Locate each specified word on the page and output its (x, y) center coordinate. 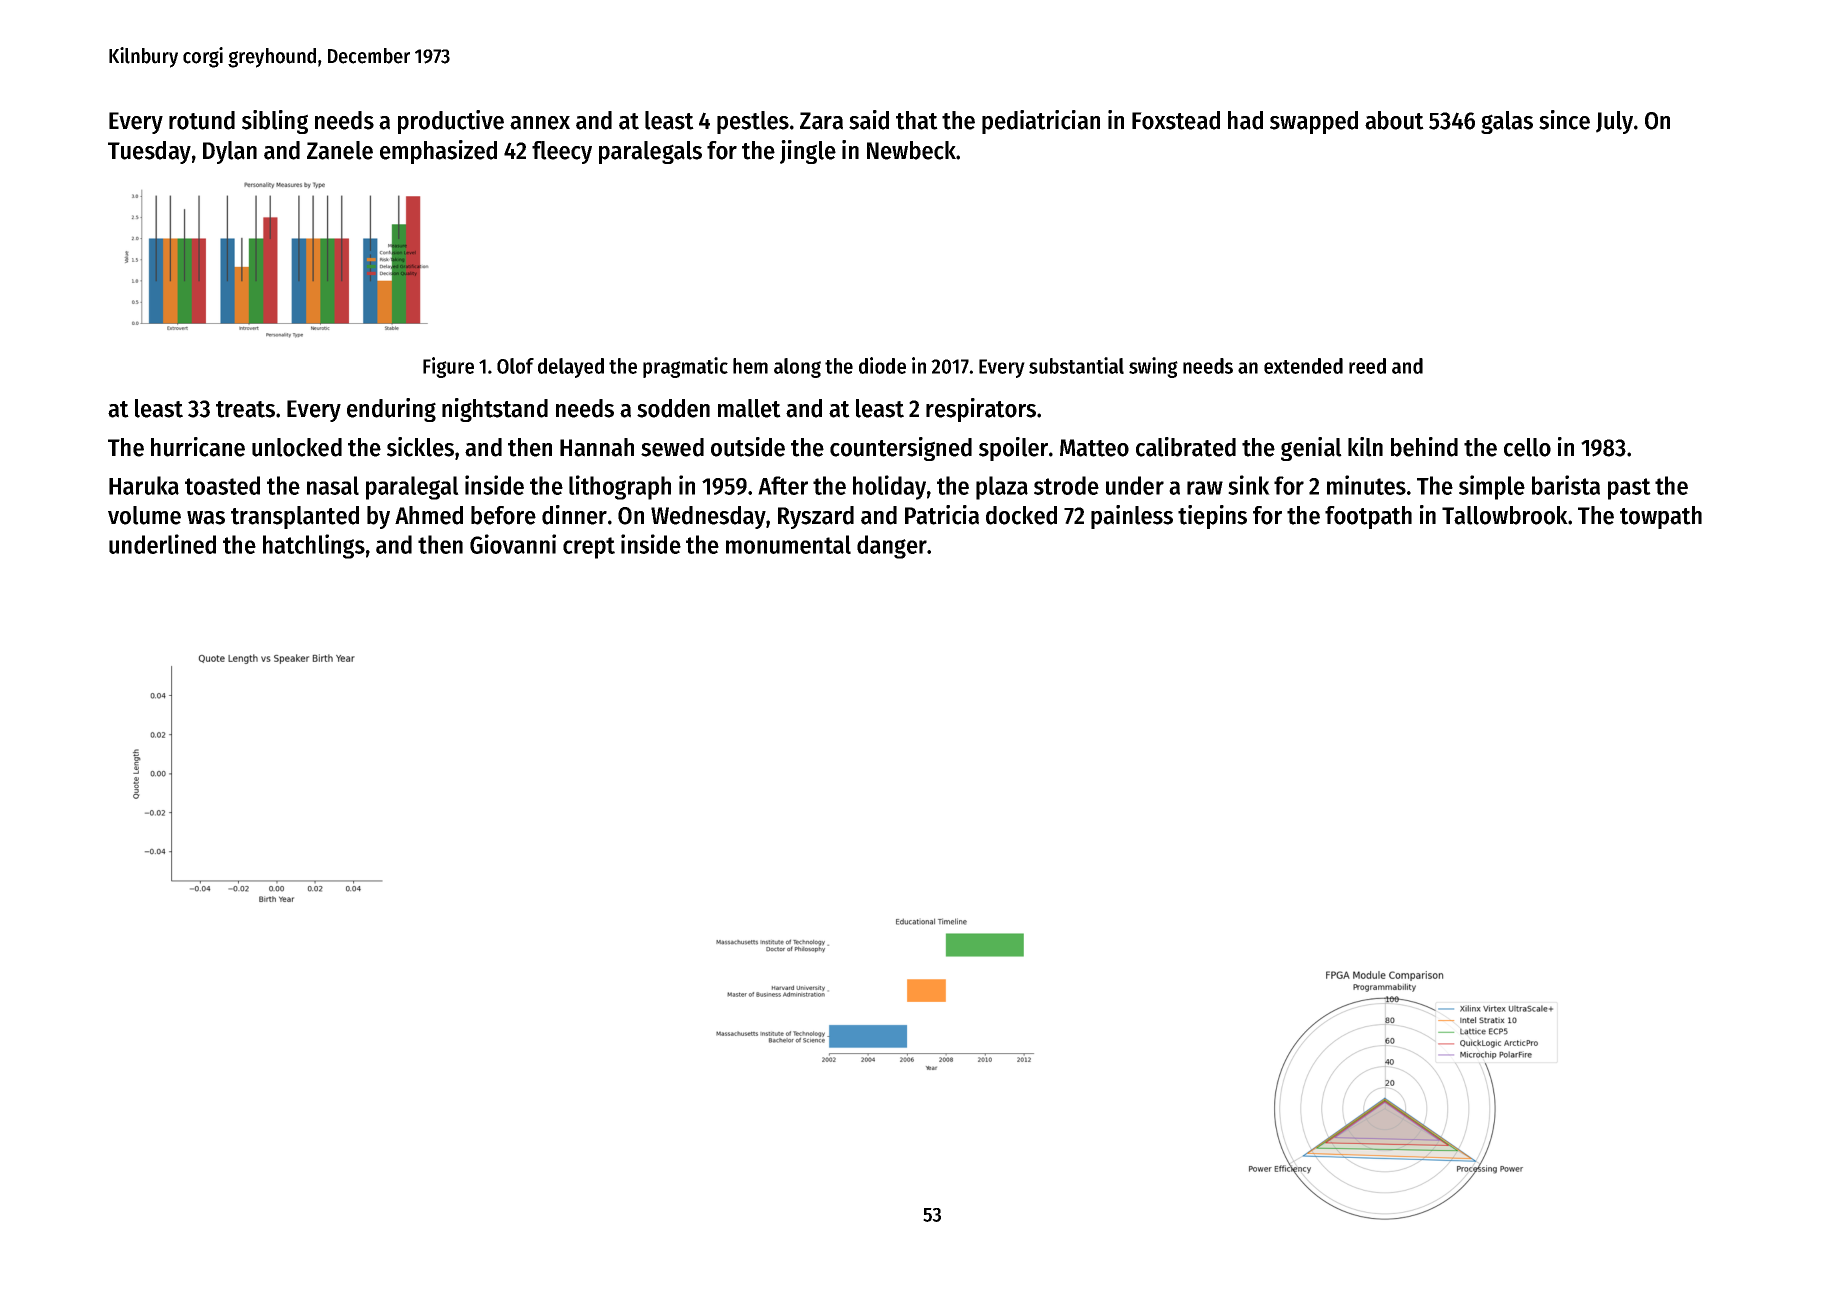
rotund (202, 120)
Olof (515, 366)
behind (1424, 447)
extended (1303, 366)
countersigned (901, 449)
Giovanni (513, 544)
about (1394, 120)
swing (1153, 367)
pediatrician (1041, 122)
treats (245, 409)
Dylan (230, 152)
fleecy (562, 152)
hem (750, 366)
